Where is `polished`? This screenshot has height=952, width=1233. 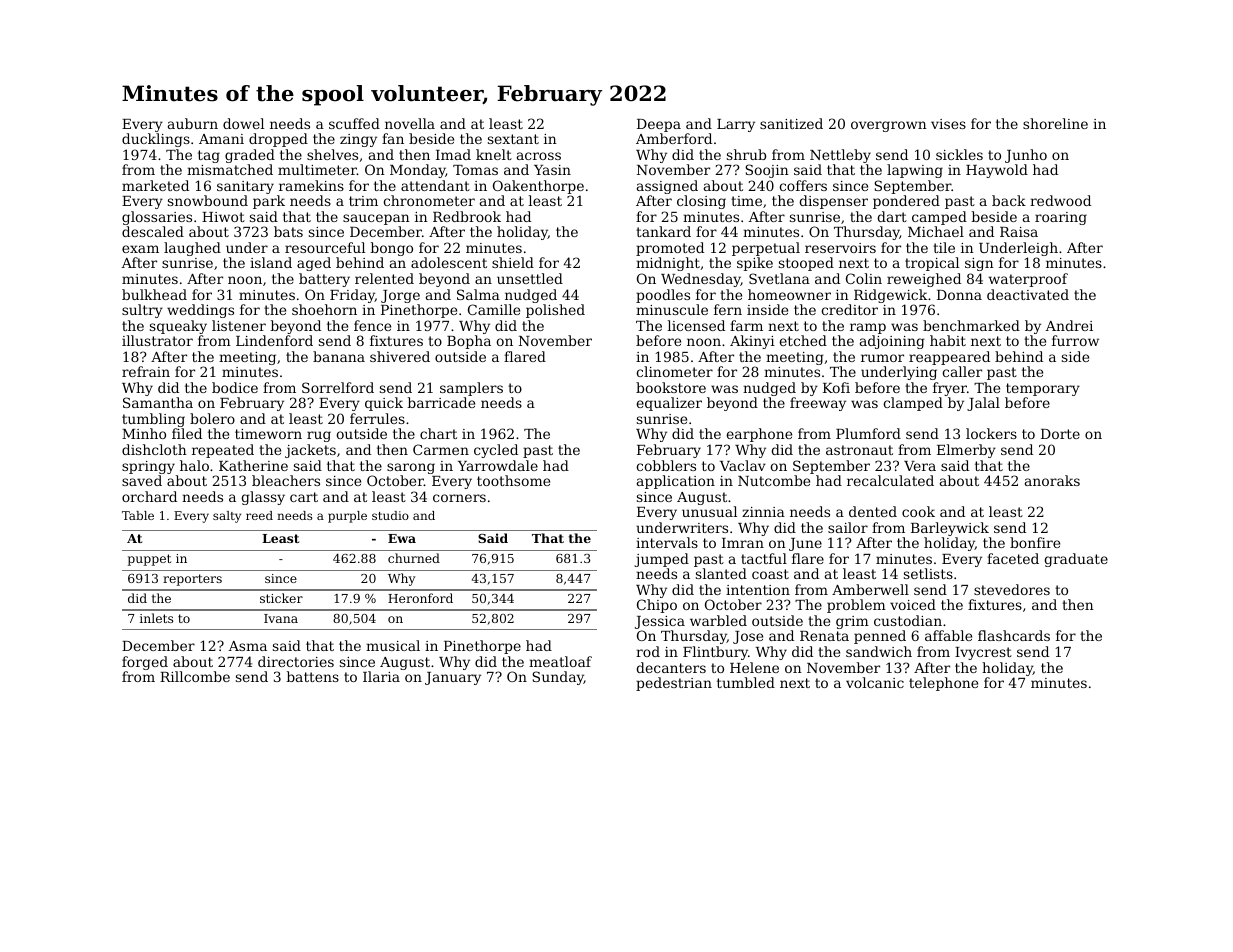
polished is located at coordinates (555, 311).
